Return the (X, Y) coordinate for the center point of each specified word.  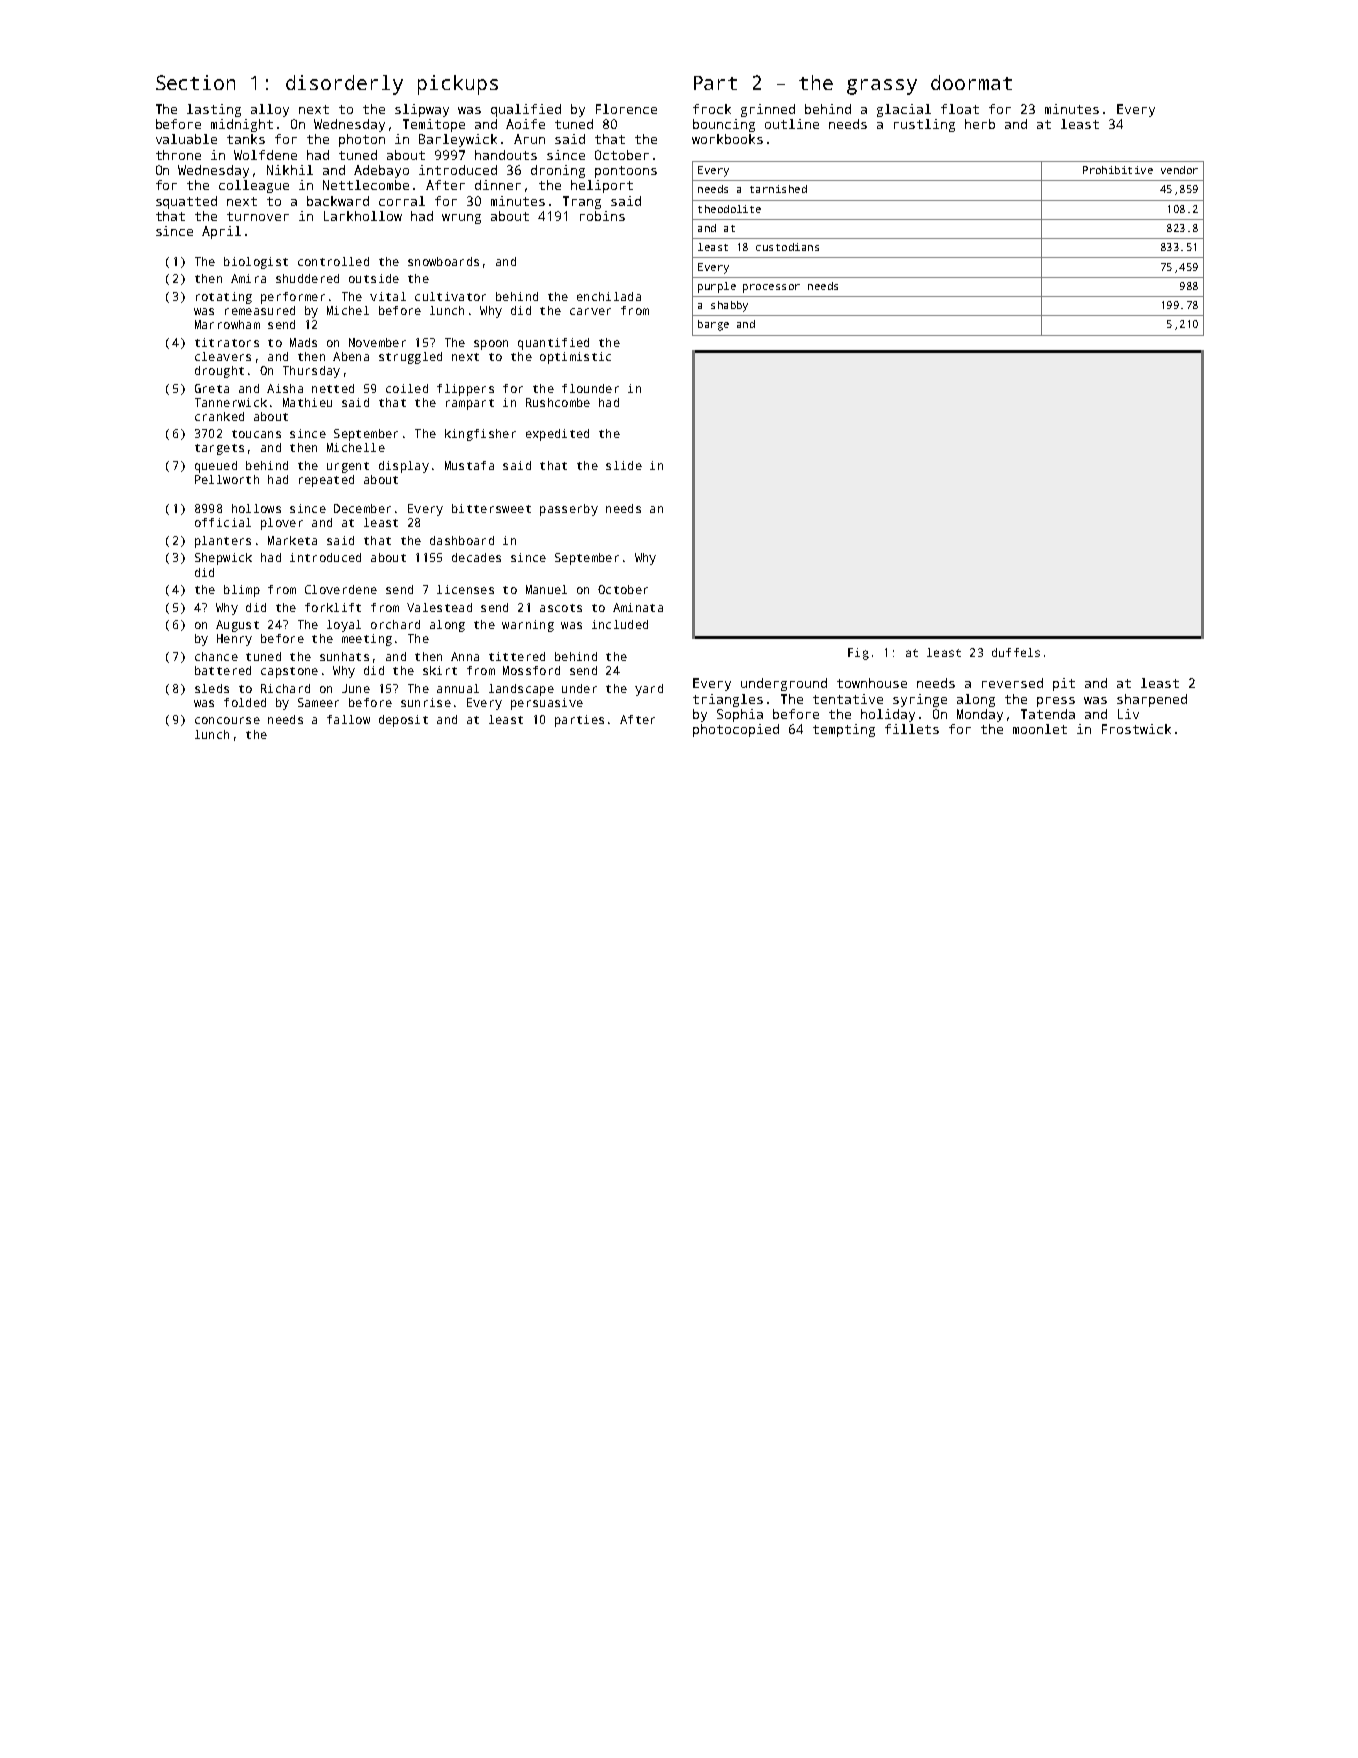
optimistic (575, 358)
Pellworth (227, 479)
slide (624, 465)
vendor (1179, 170)
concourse (227, 720)
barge (713, 325)
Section (195, 82)
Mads (303, 342)
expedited (557, 435)
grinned (768, 110)
